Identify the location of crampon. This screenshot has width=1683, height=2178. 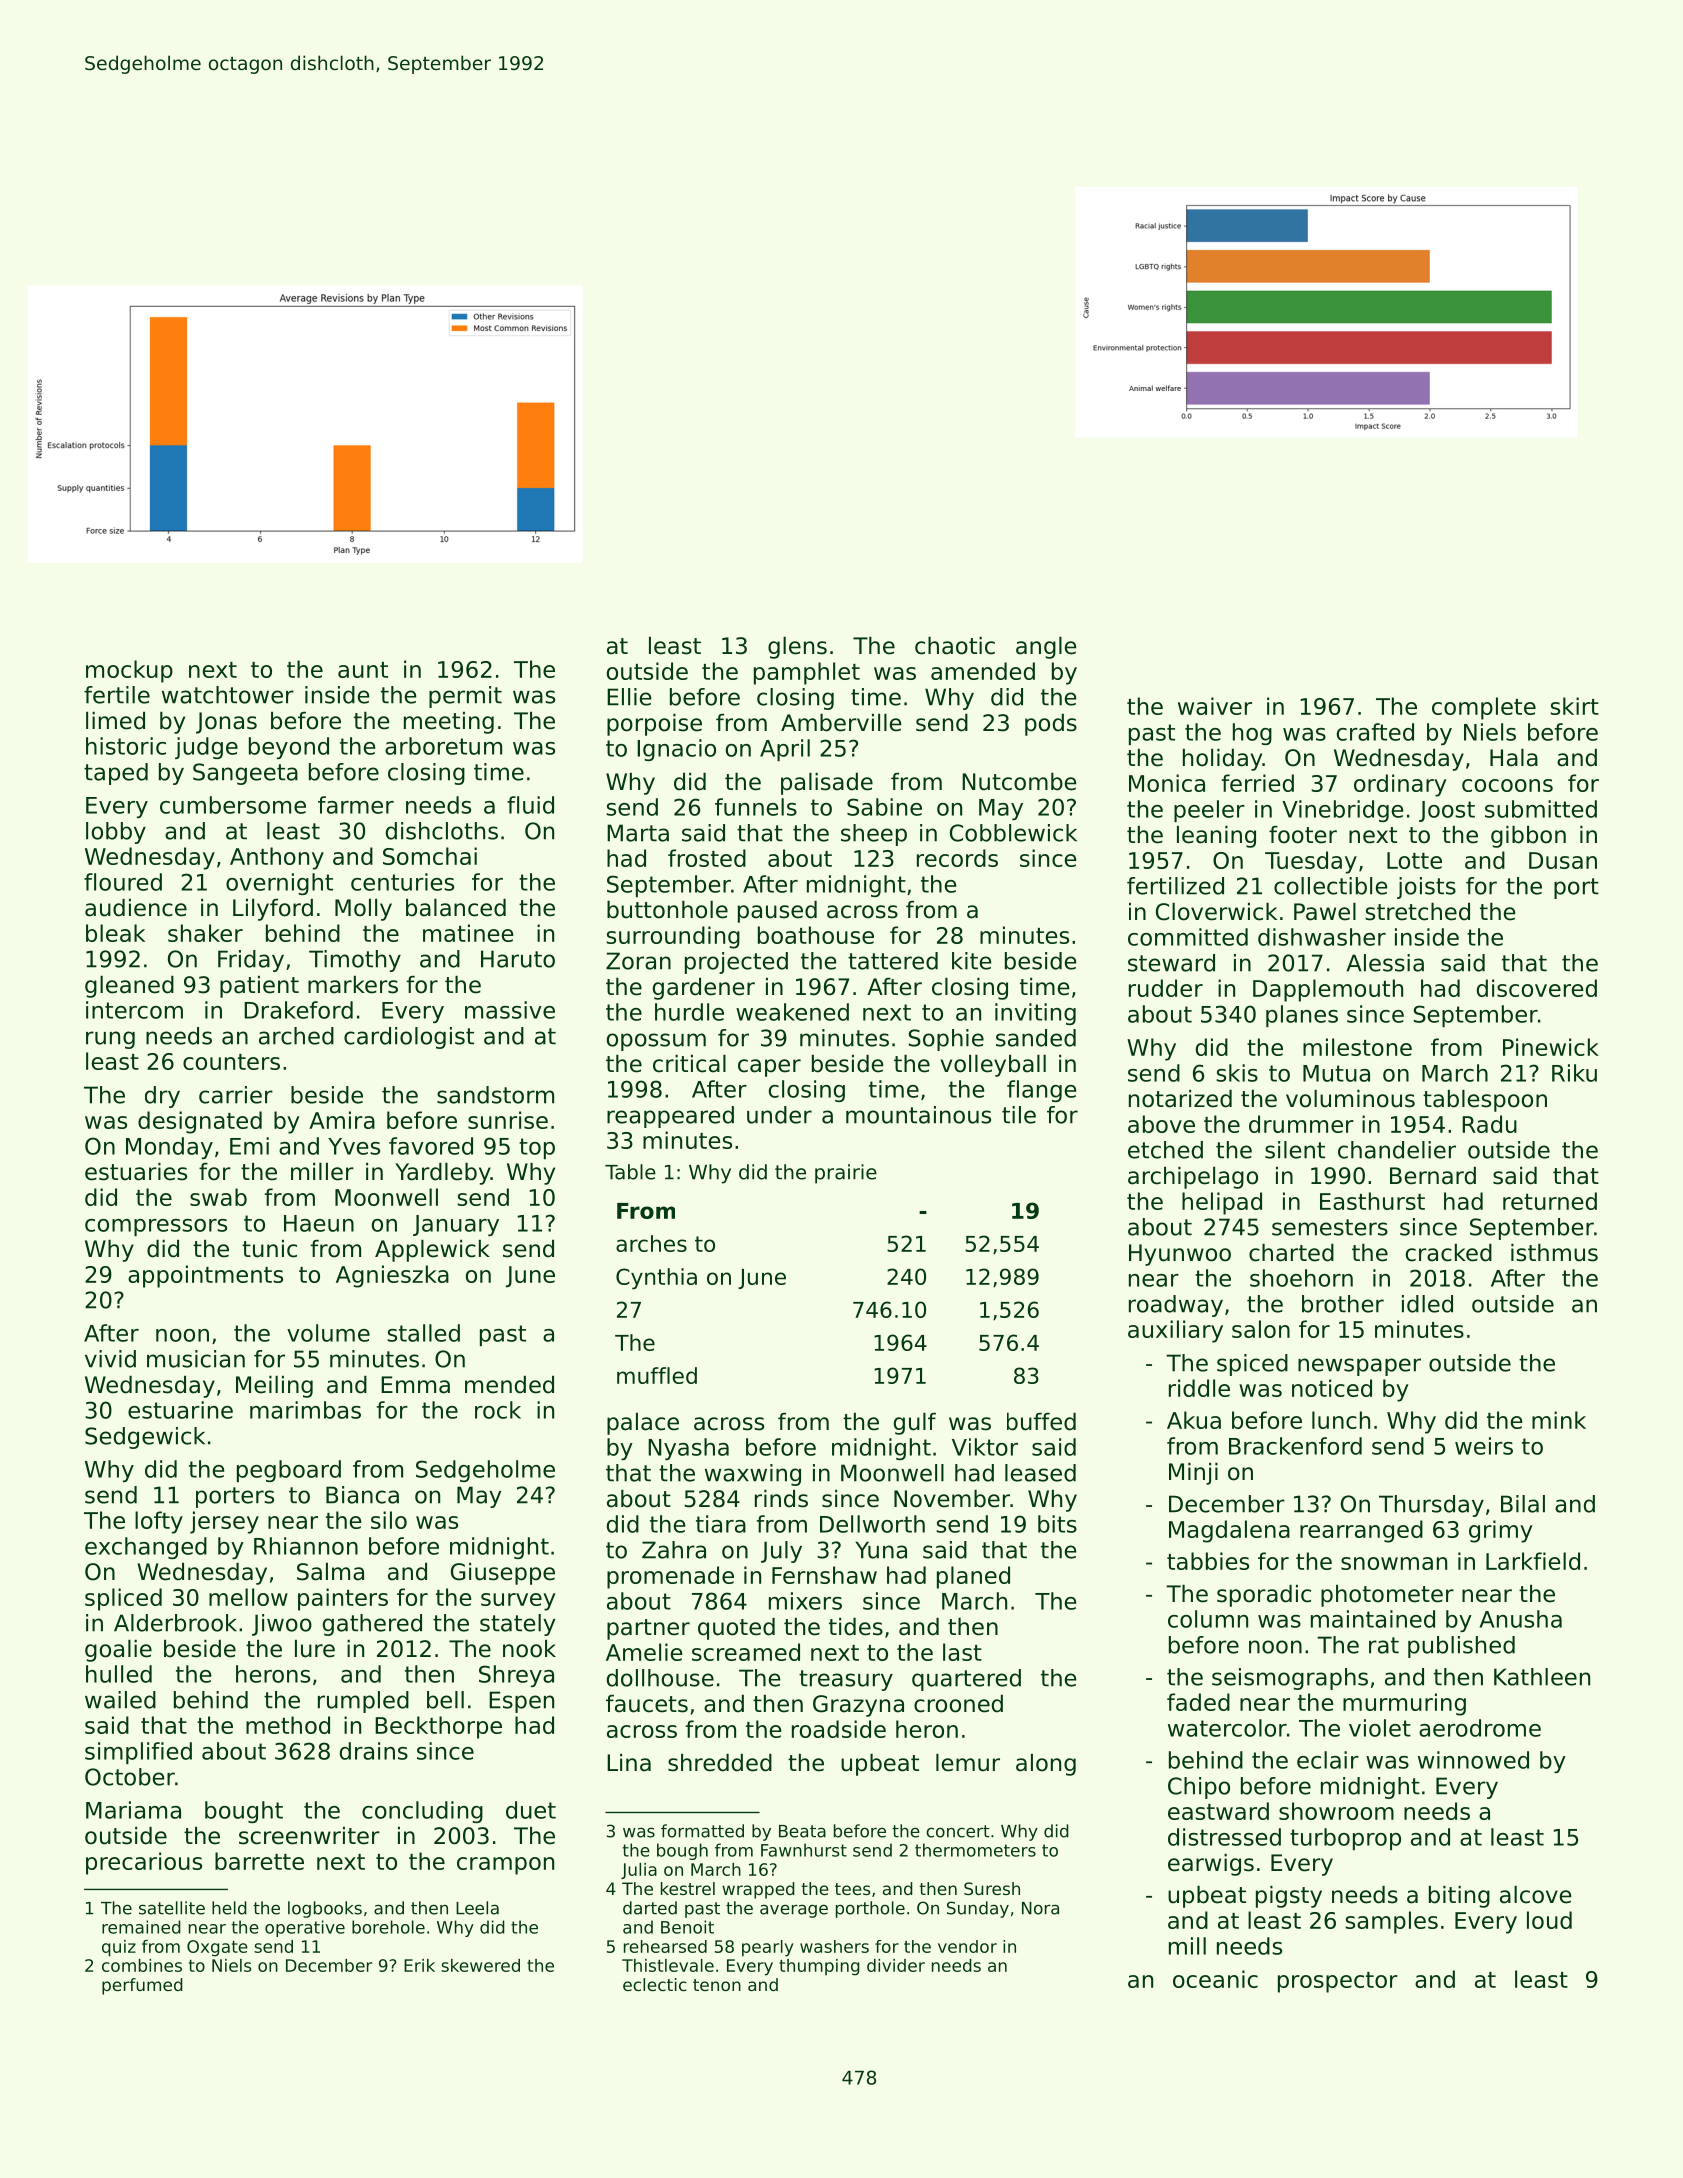
(505, 1866).
